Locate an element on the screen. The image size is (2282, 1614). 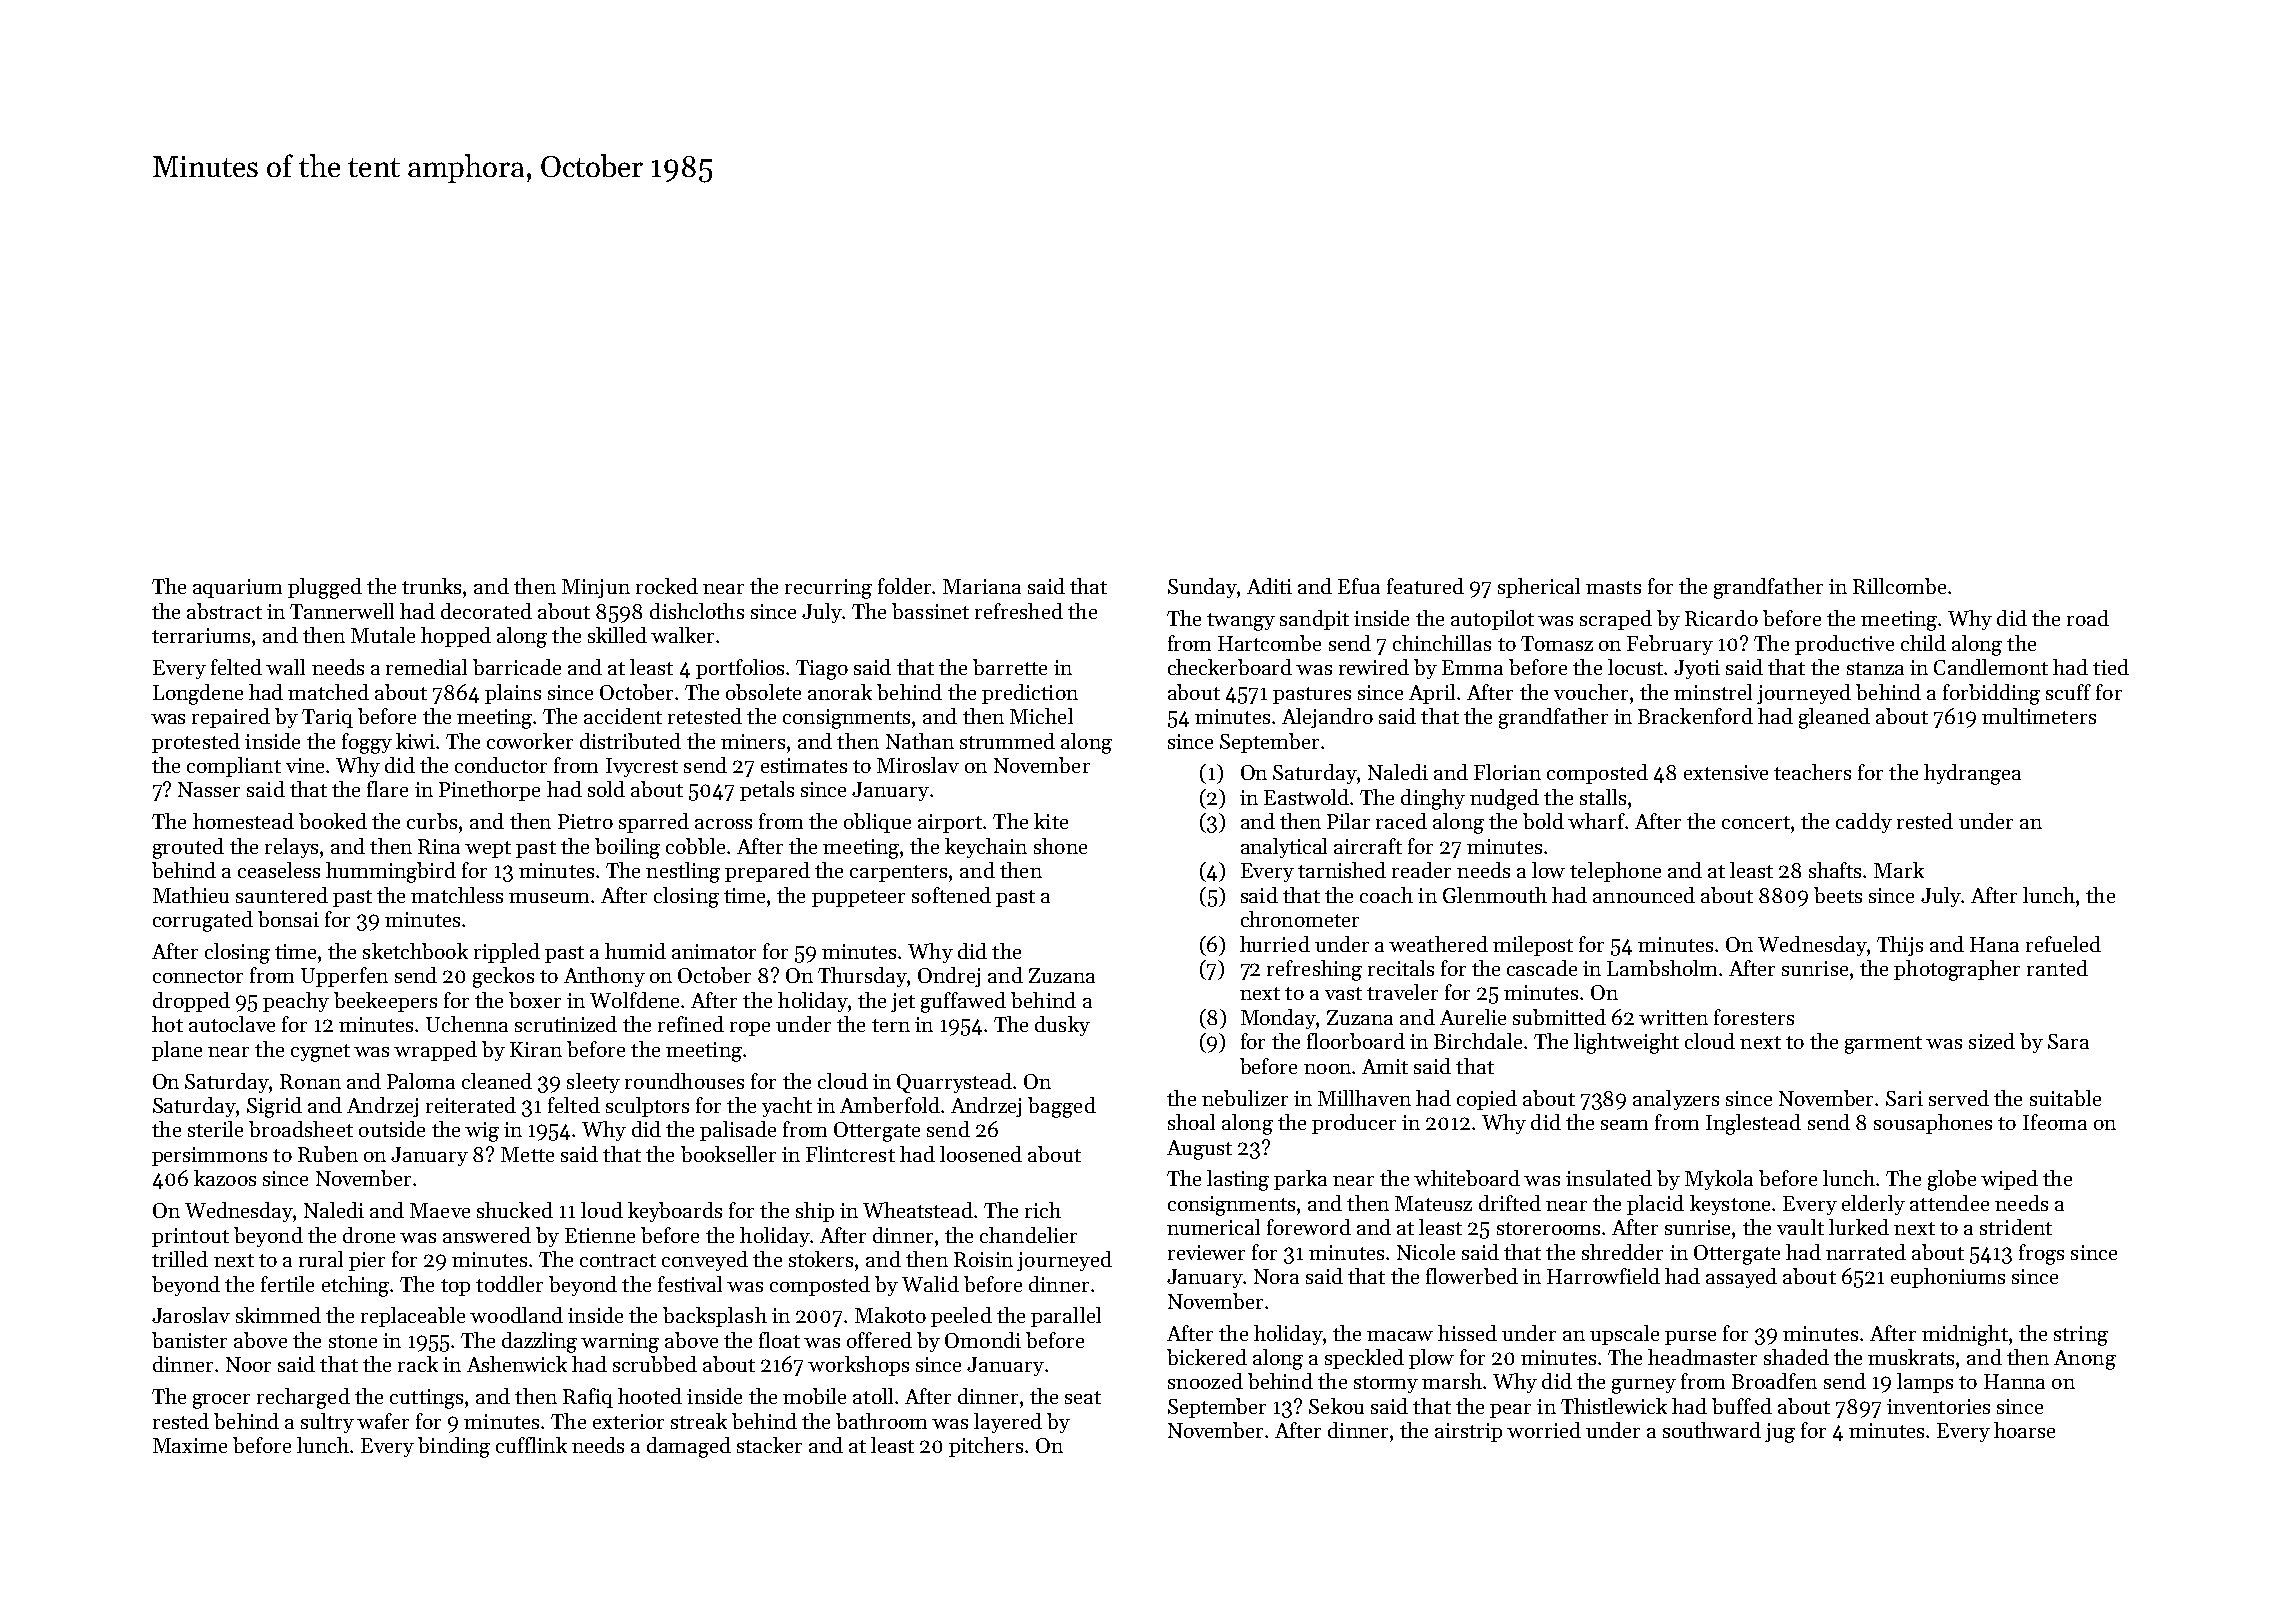
Nasser is located at coordinates (209, 789).
